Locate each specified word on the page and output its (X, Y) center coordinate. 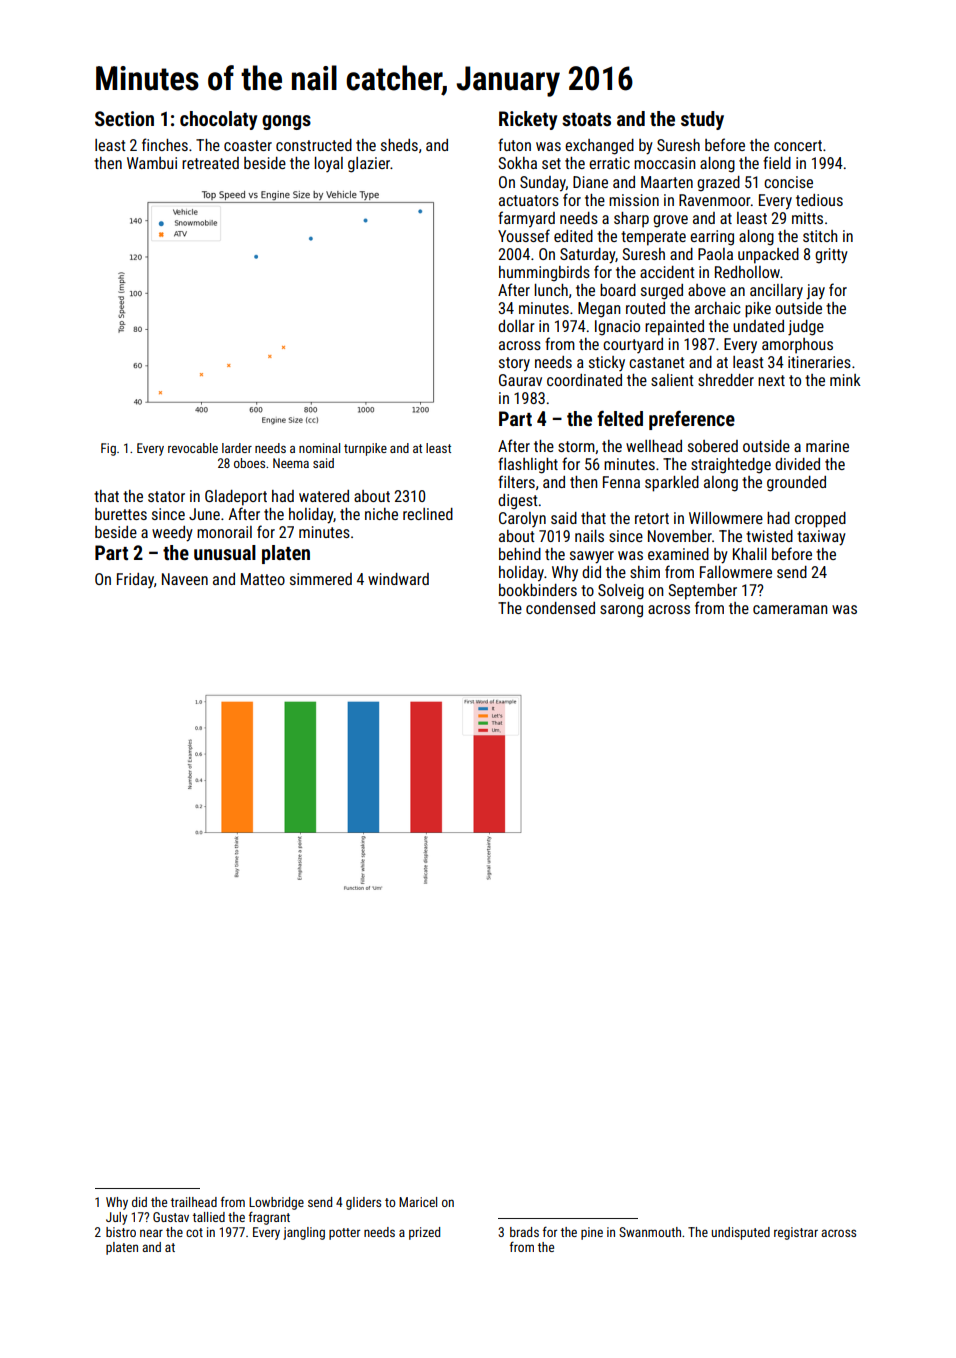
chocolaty (218, 120)
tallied (209, 1217)
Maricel (418, 1202)
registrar (796, 1233)
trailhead (194, 1202)
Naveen (185, 579)
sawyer (592, 557)
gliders (363, 1203)
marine (827, 446)
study (702, 120)
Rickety (528, 120)
